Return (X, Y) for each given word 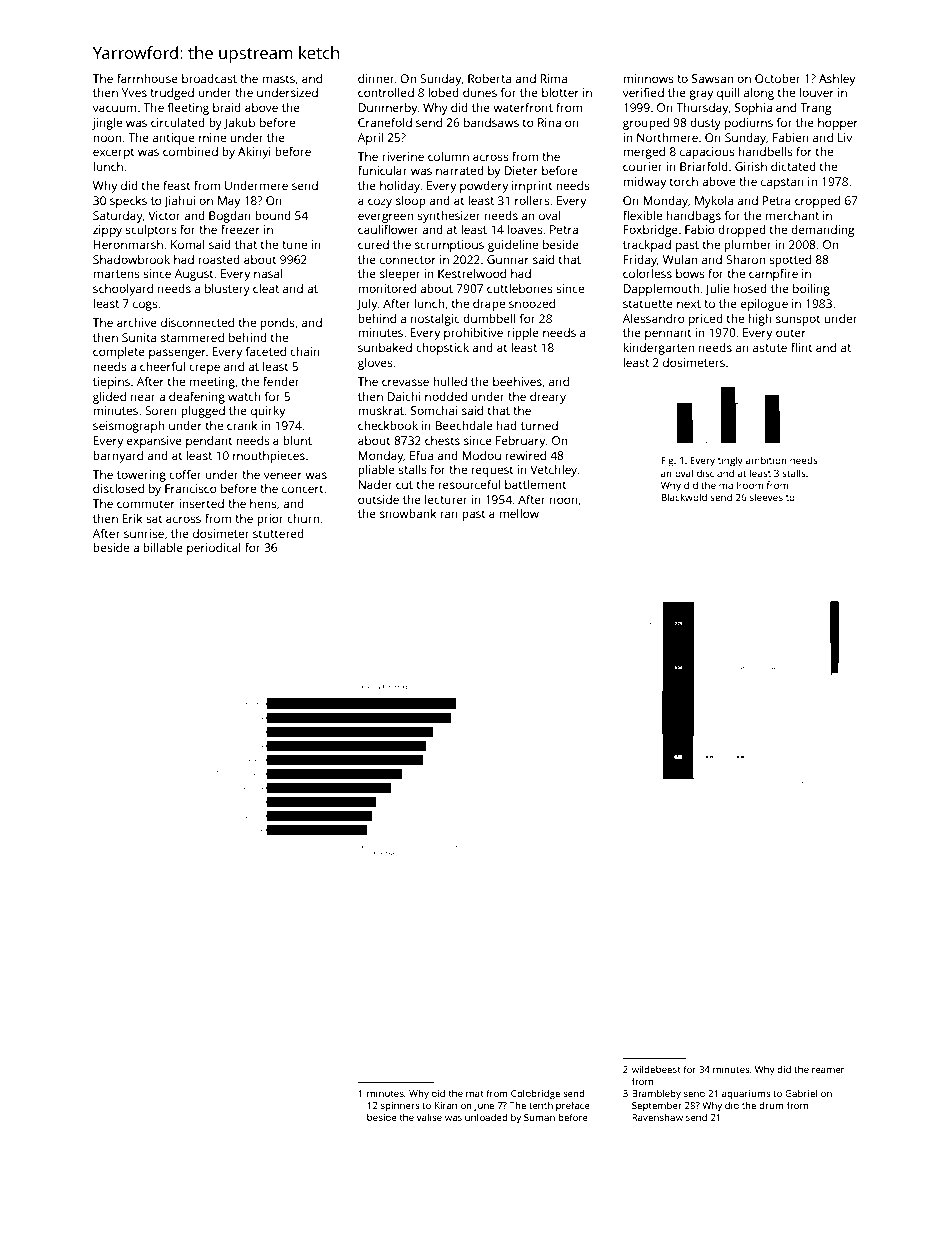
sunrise (144, 533)
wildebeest (656, 1069)
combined (190, 151)
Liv (845, 137)
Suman (539, 1117)
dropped (742, 231)
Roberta (489, 78)
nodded (446, 396)
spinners (400, 1106)
